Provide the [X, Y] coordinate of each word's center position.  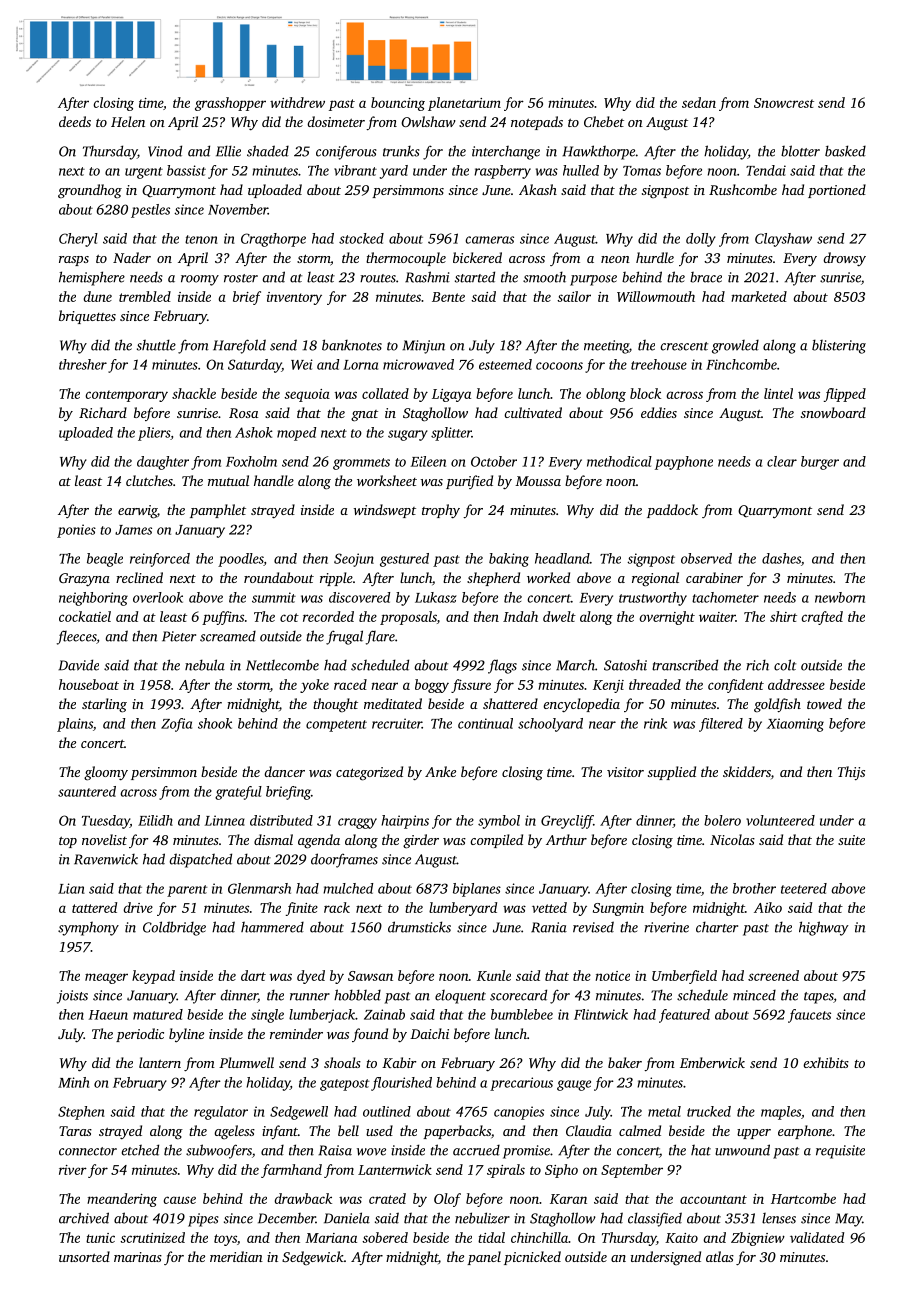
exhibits [826, 1062]
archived [84, 1218]
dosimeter [336, 121]
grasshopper [230, 104]
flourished [401, 1084]
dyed [311, 977]
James [133, 530]
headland [562, 558]
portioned [837, 191]
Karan [568, 1199]
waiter [717, 617]
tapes [818, 998]
